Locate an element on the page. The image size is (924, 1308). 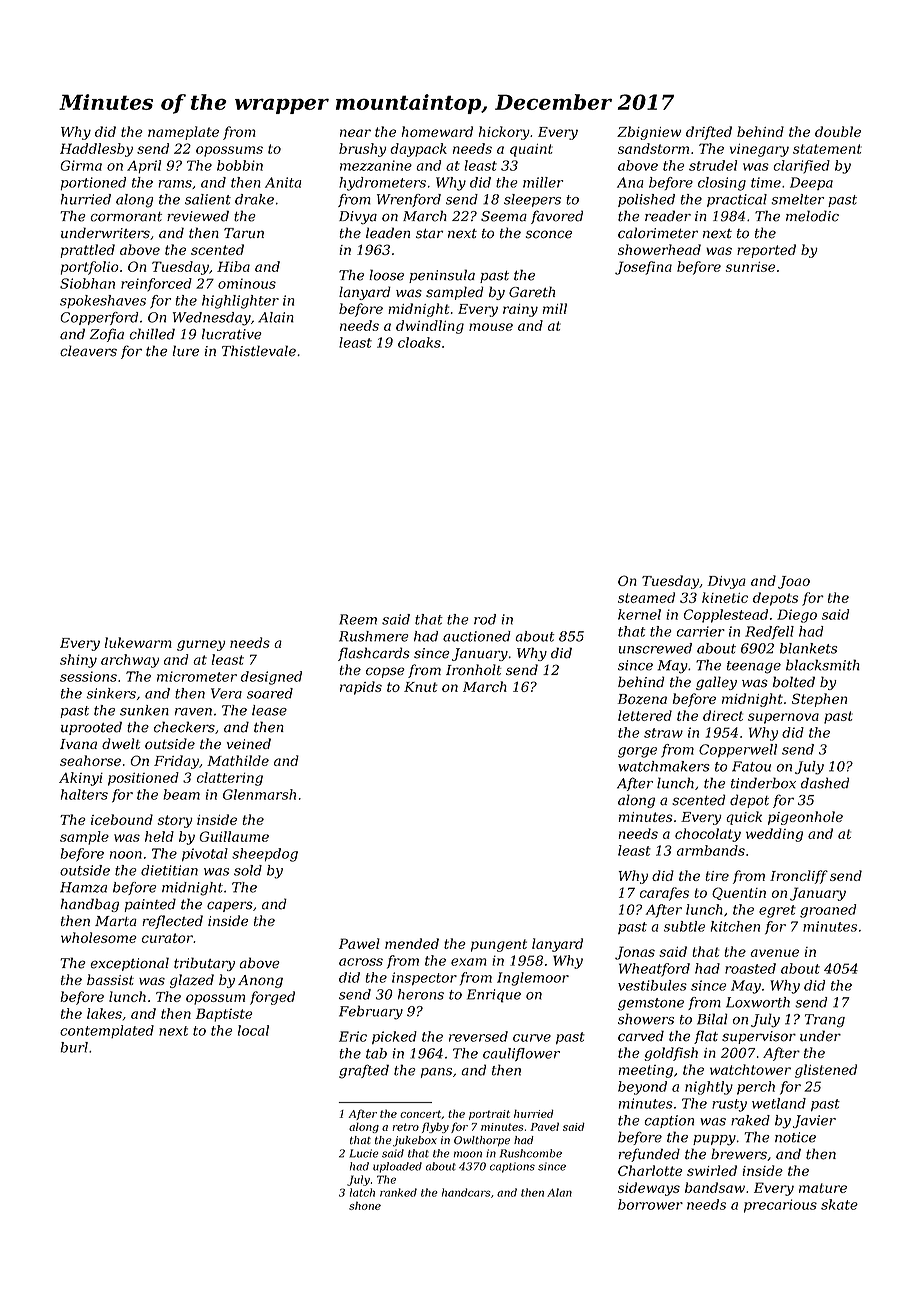
mended is located at coordinates (412, 943).
